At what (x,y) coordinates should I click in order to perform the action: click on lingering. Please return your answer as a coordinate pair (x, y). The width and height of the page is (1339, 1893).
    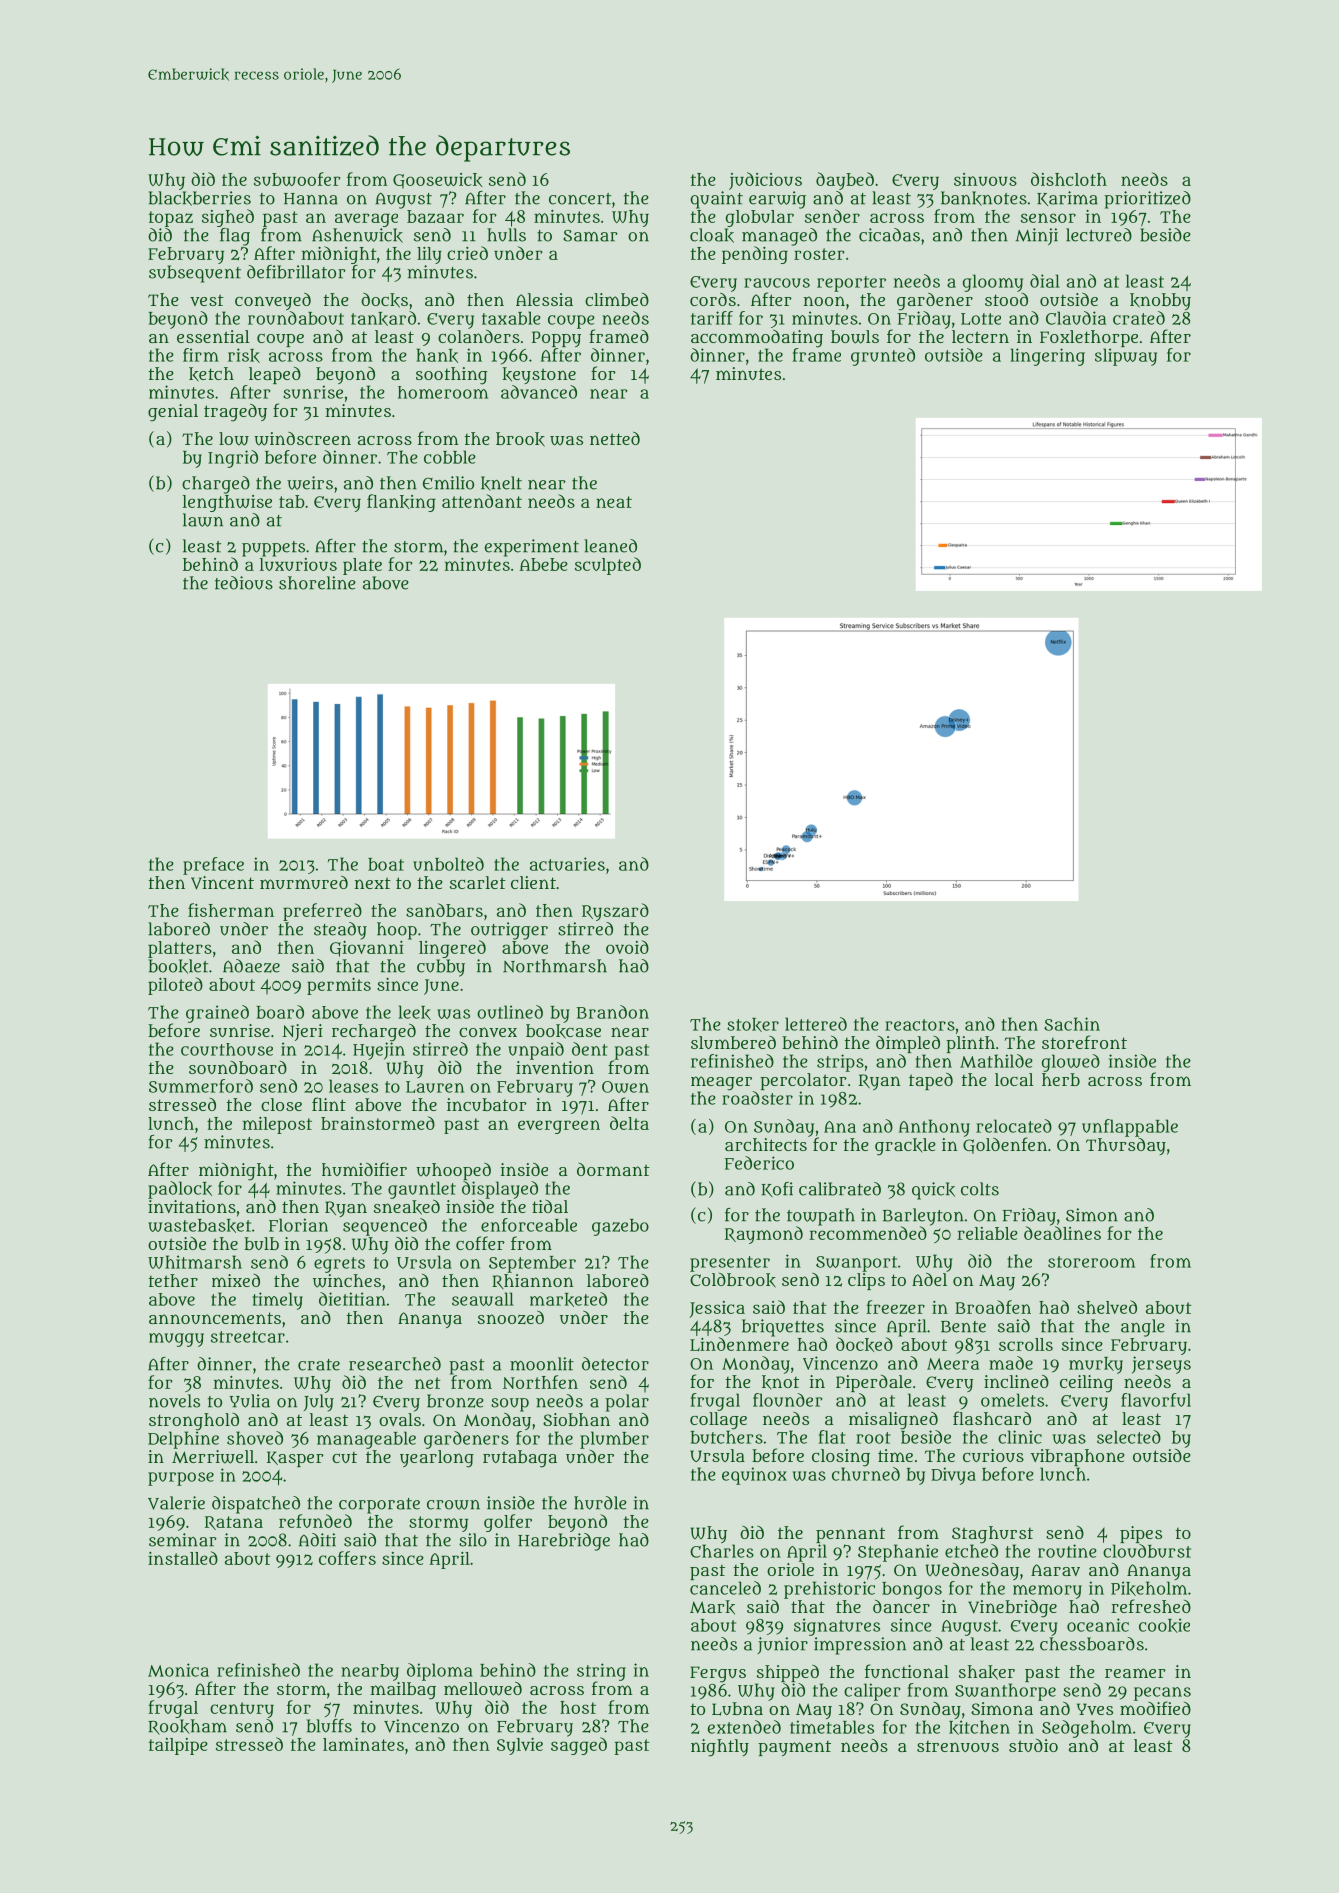
    Looking at the image, I should click on (1047, 357).
